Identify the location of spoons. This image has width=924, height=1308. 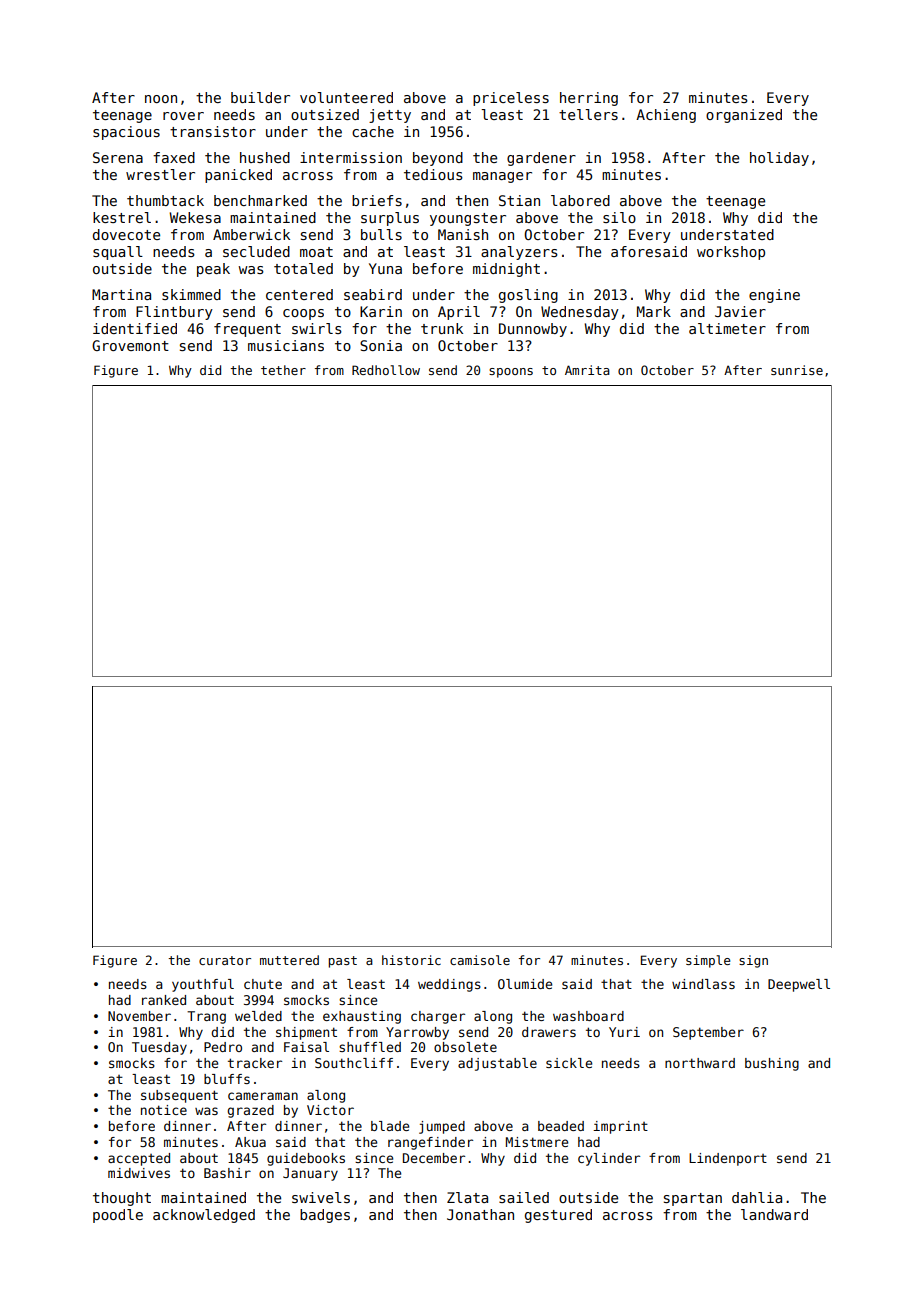
(511, 373).
